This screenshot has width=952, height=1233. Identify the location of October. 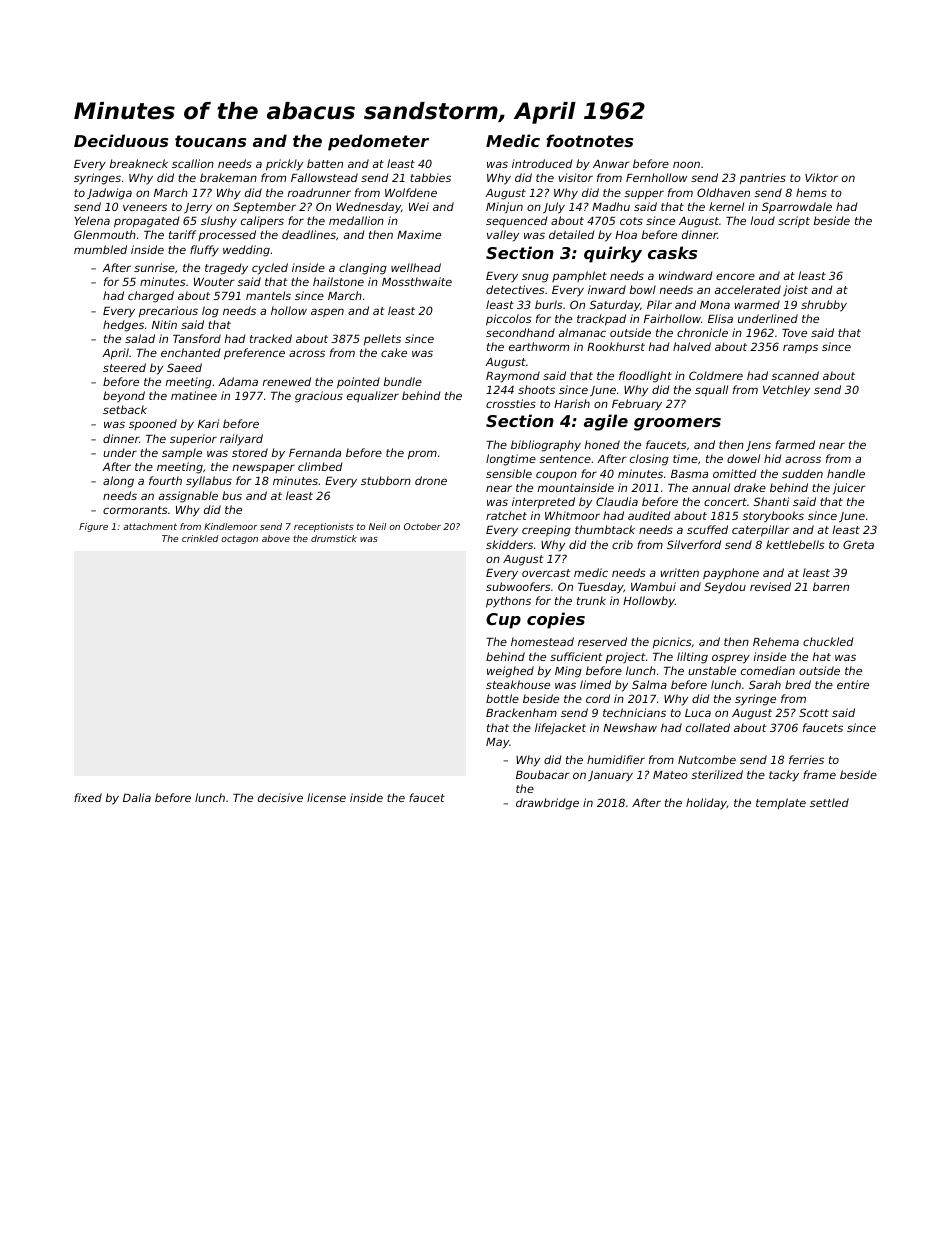
(422, 526).
